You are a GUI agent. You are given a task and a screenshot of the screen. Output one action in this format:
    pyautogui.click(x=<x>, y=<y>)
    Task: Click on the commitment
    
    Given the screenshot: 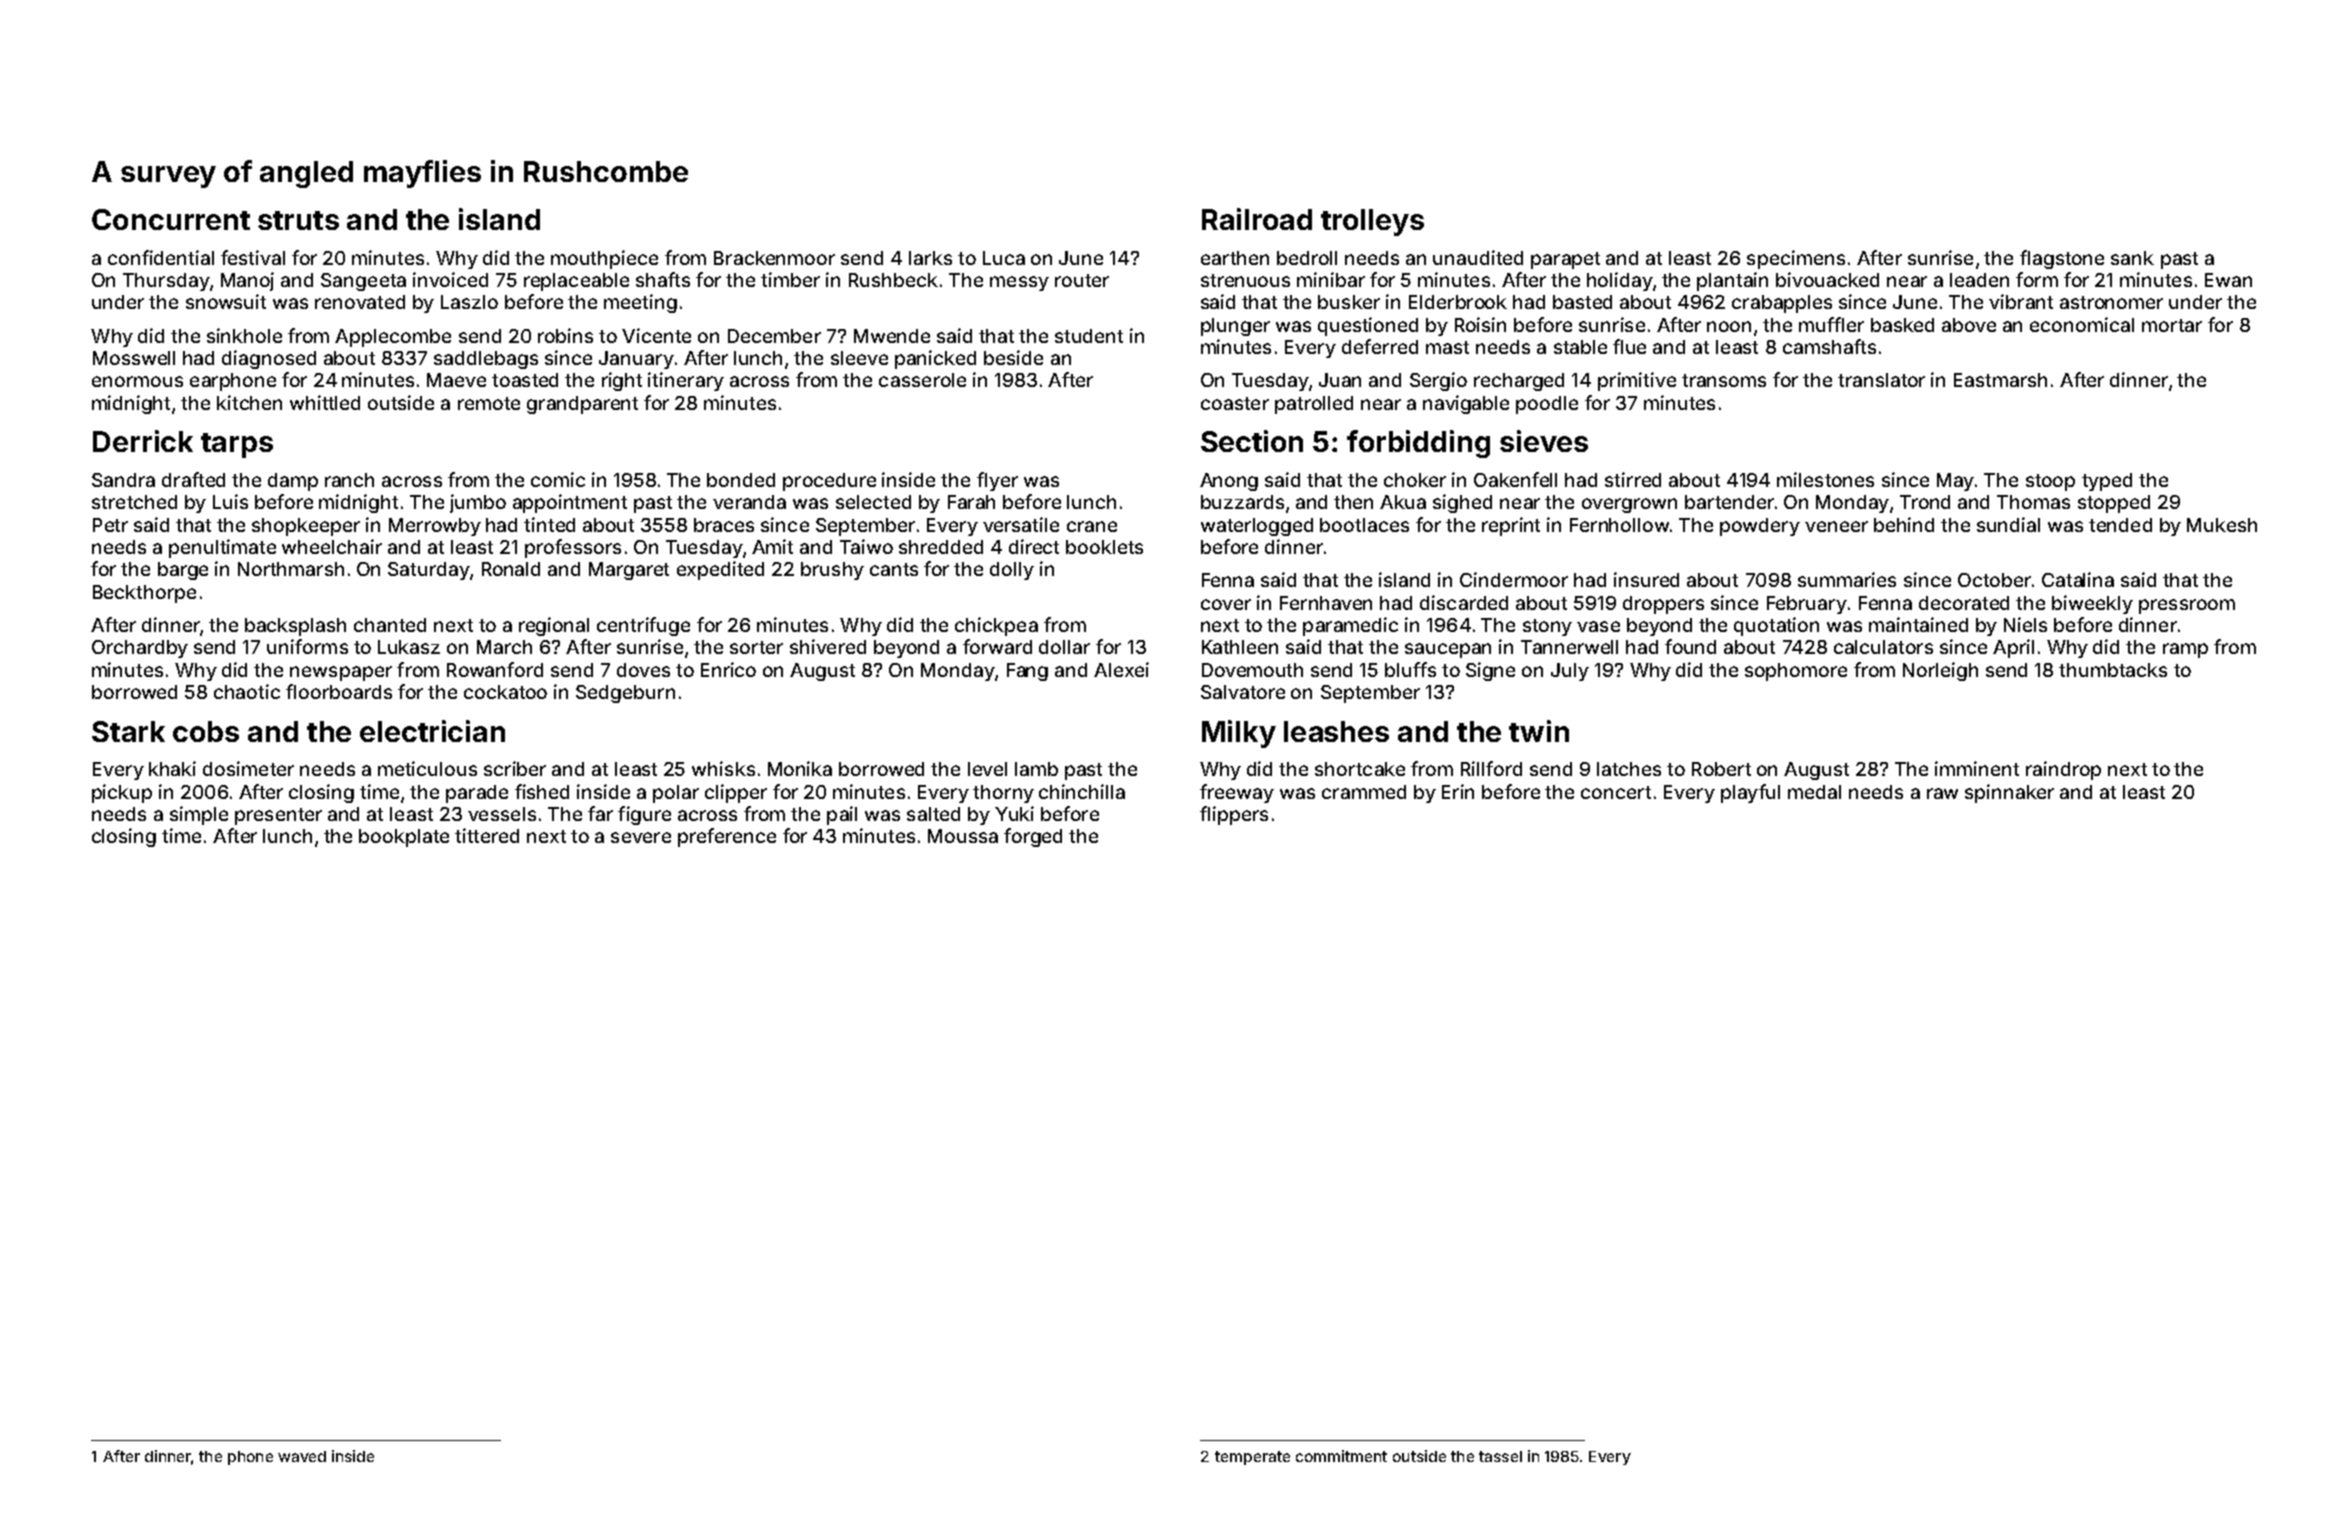 What is the action you would take?
    pyautogui.click(x=1341, y=1456)
